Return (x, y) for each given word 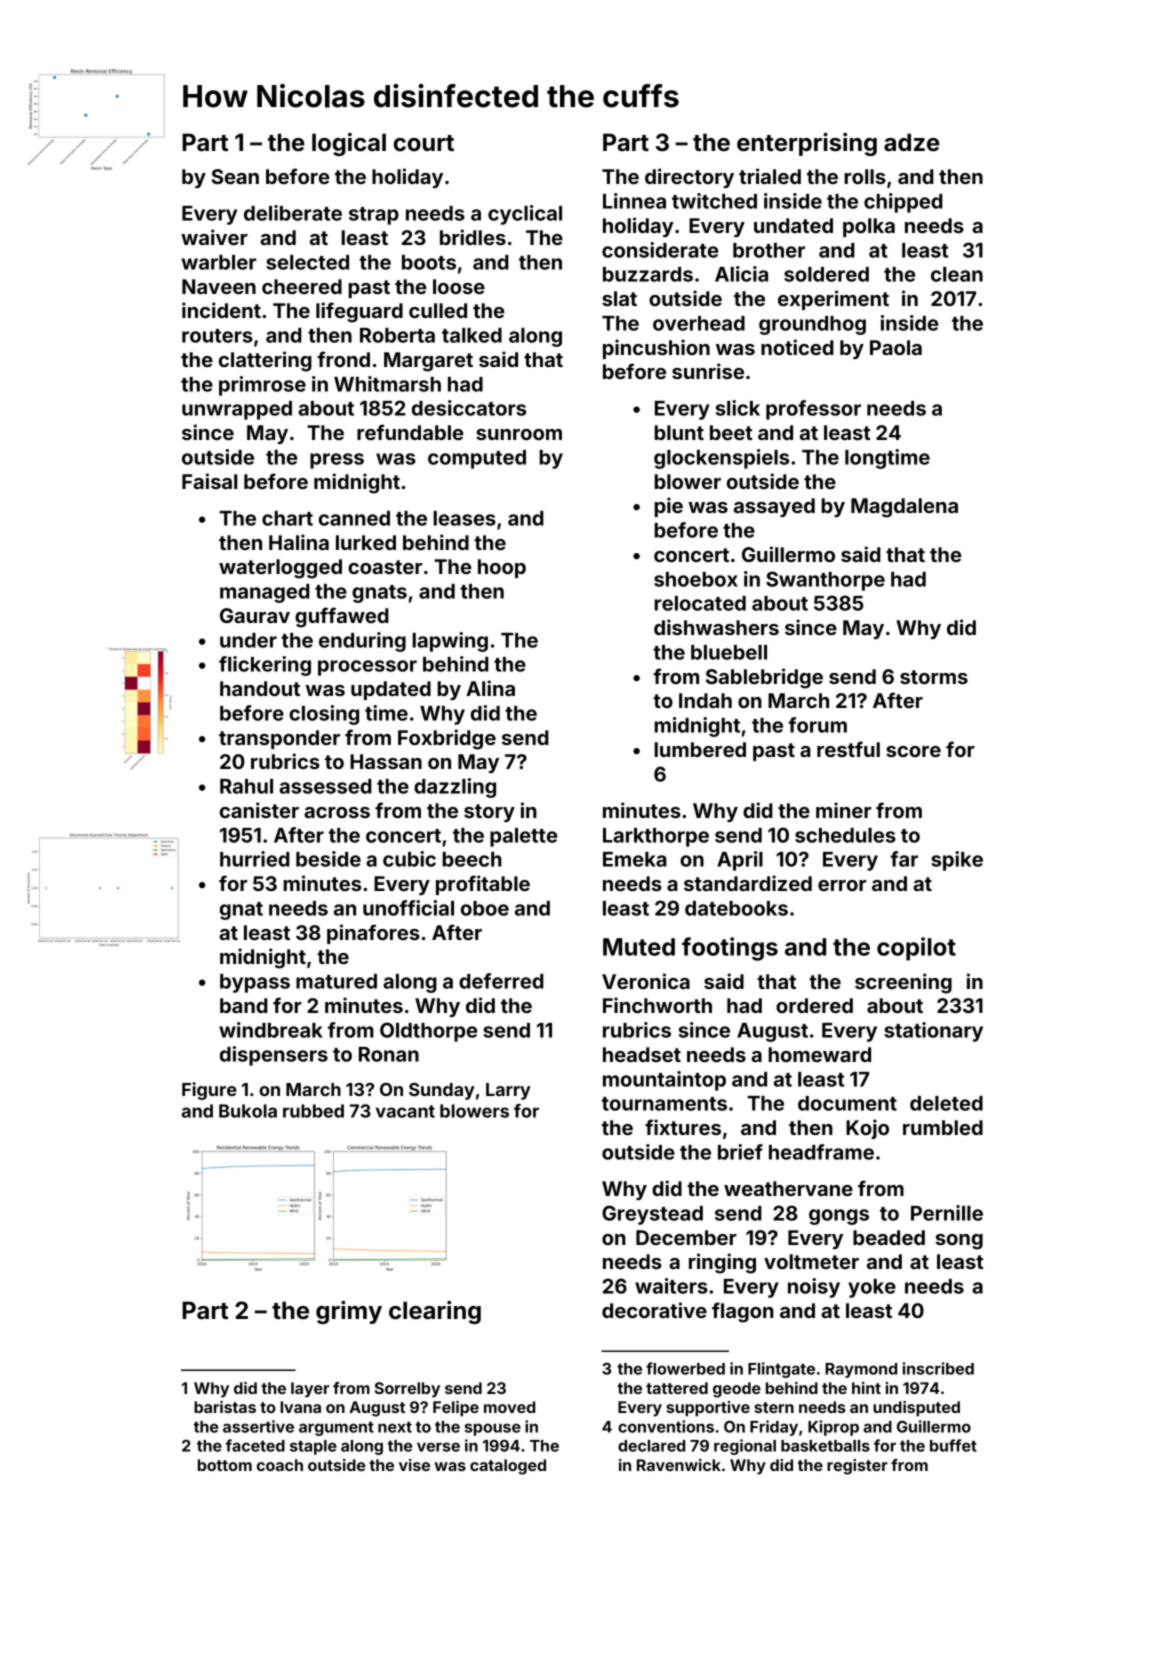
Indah (705, 700)
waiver (214, 237)
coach (280, 1465)
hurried (255, 859)
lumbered (700, 749)
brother (769, 250)
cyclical (525, 215)
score (913, 751)
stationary (933, 1032)
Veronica (646, 981)
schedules (845, 835)
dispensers (274, 1056)
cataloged (508, 1467)
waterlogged (280, 569)
